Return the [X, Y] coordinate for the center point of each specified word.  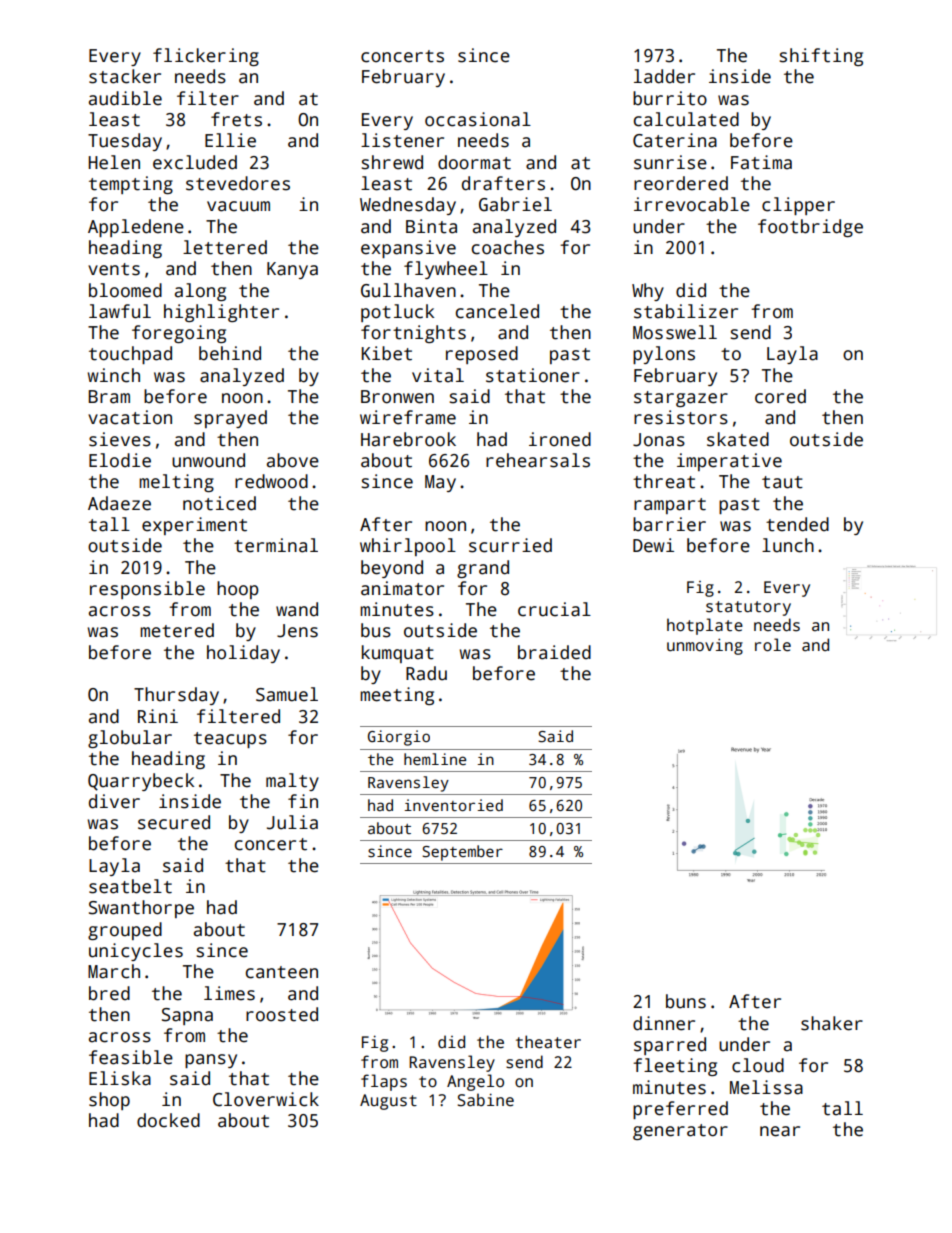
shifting [821, 57]
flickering [206, 57]
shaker [832, 1023]
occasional [478, 119]
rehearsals [538, 460]
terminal [276, 545]
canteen [282, 972]
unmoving [705, 646]
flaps [384, 1082]
